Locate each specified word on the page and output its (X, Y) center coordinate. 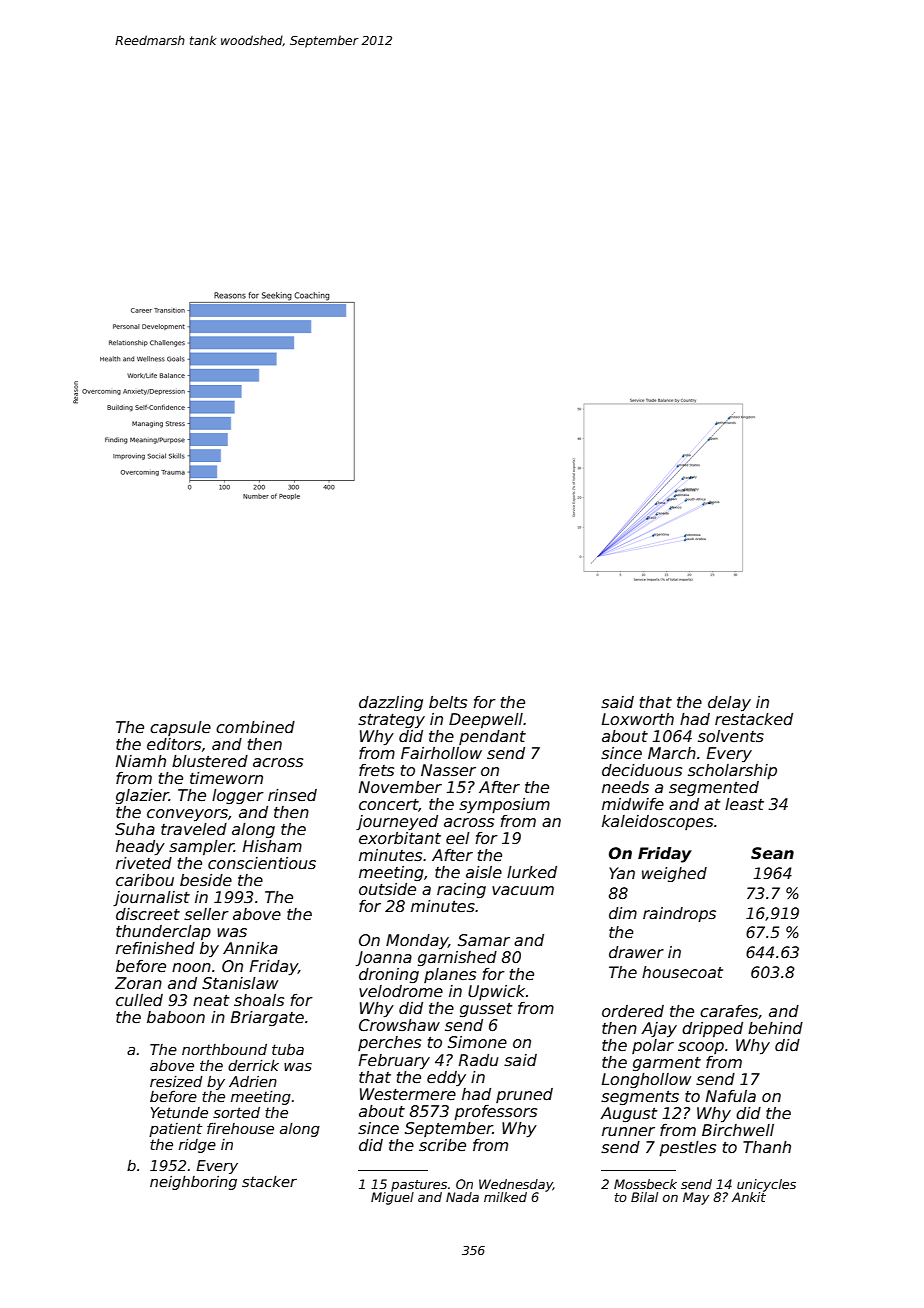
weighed (674, 874)
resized (176, 1081)
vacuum (523, 891)
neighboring (193, 1183)
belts (448, 702)
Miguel (392, 1198)
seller (206, 914)
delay (729, 703)
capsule (180, 728)
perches (389, 1043)
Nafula (731, 1096)
